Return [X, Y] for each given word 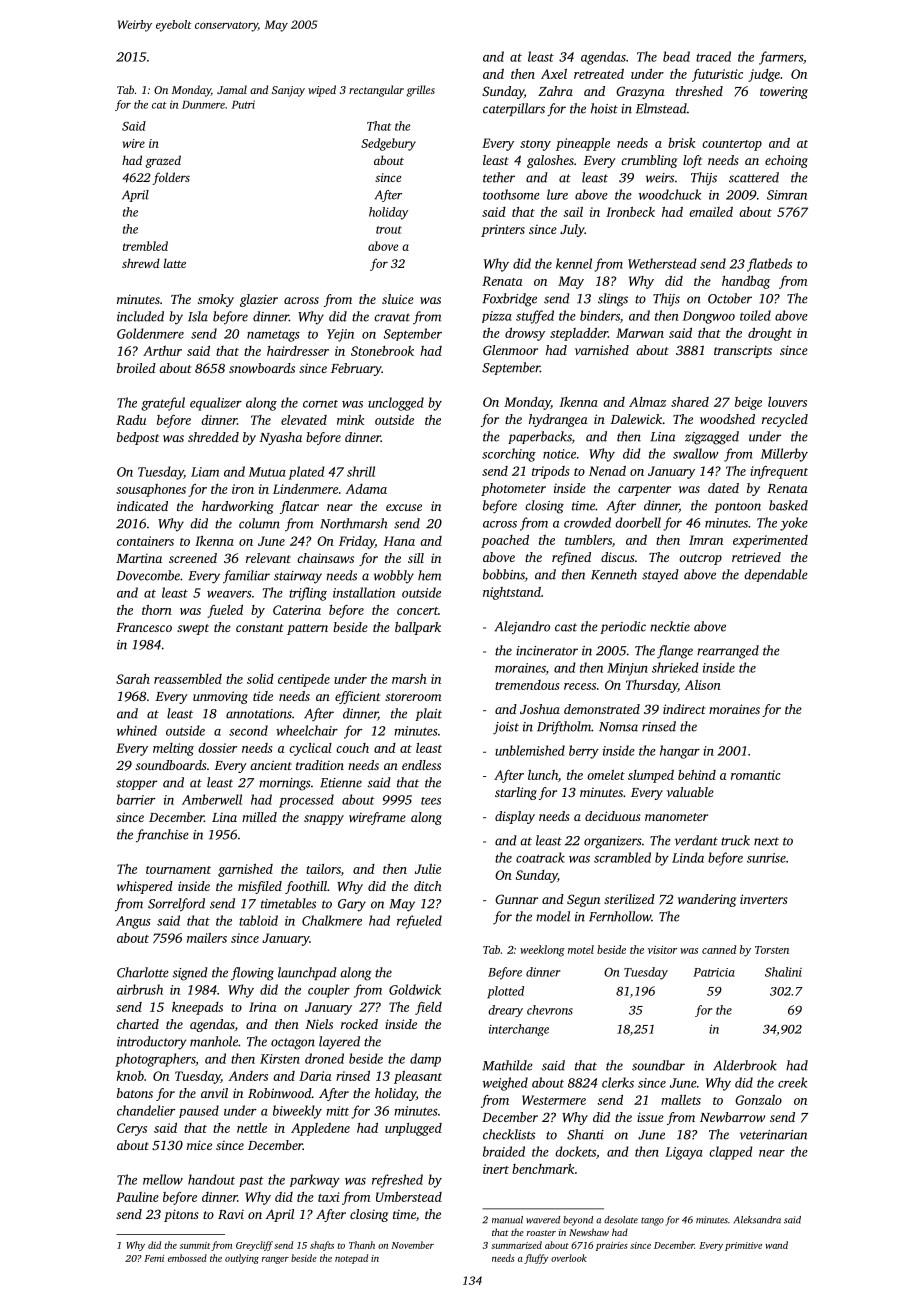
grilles [421, 91]
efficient [357, 697]
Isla [198, 316]
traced [713, 56]
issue [650, 1117]
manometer [676, 817]
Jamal [232, 89]
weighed [505, 1084]
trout [389, 230]
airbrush [140, 989]
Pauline [137, 1197]
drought [770, 334]
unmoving [220, 697]
